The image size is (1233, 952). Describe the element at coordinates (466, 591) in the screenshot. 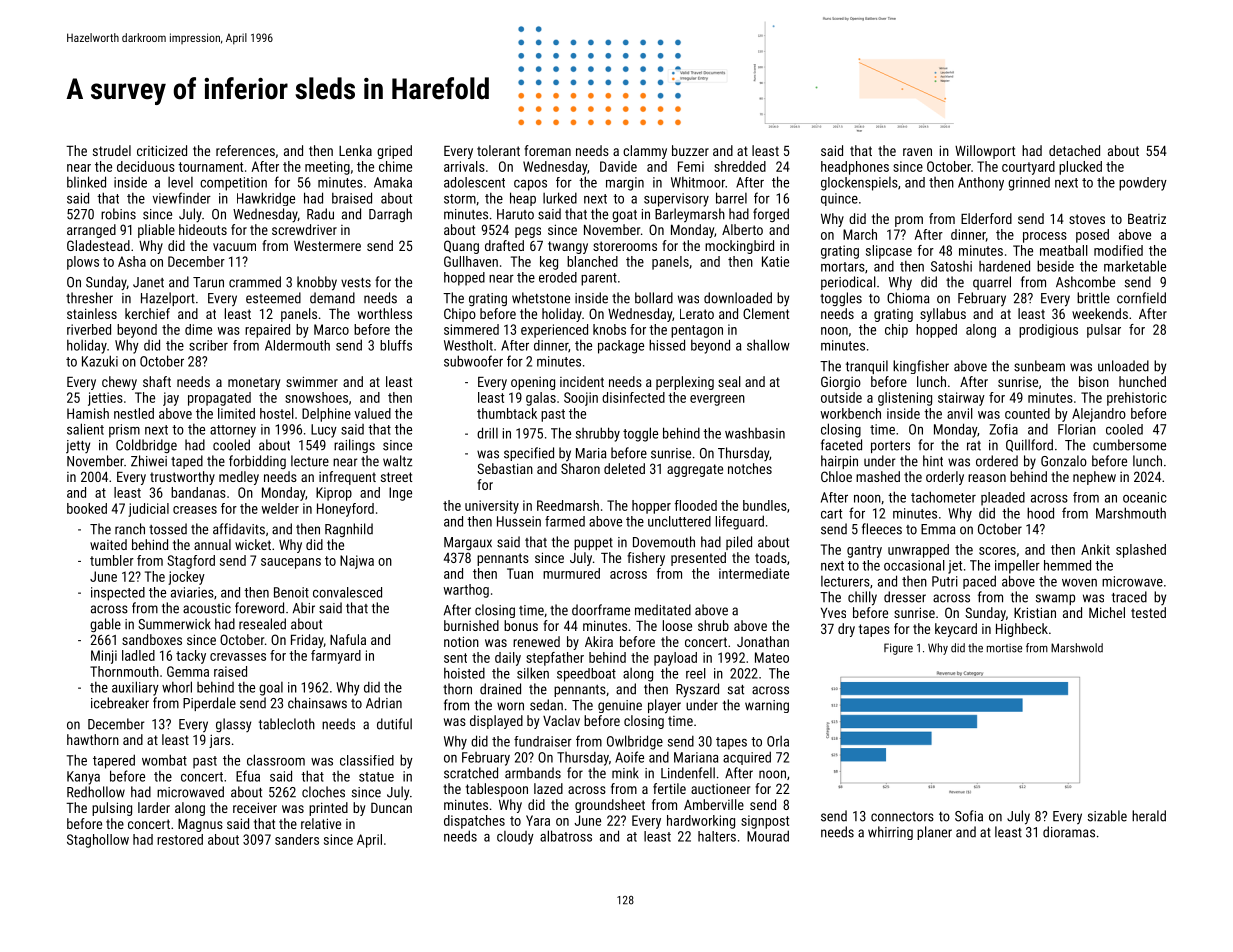

I see `warthog` at that location.
